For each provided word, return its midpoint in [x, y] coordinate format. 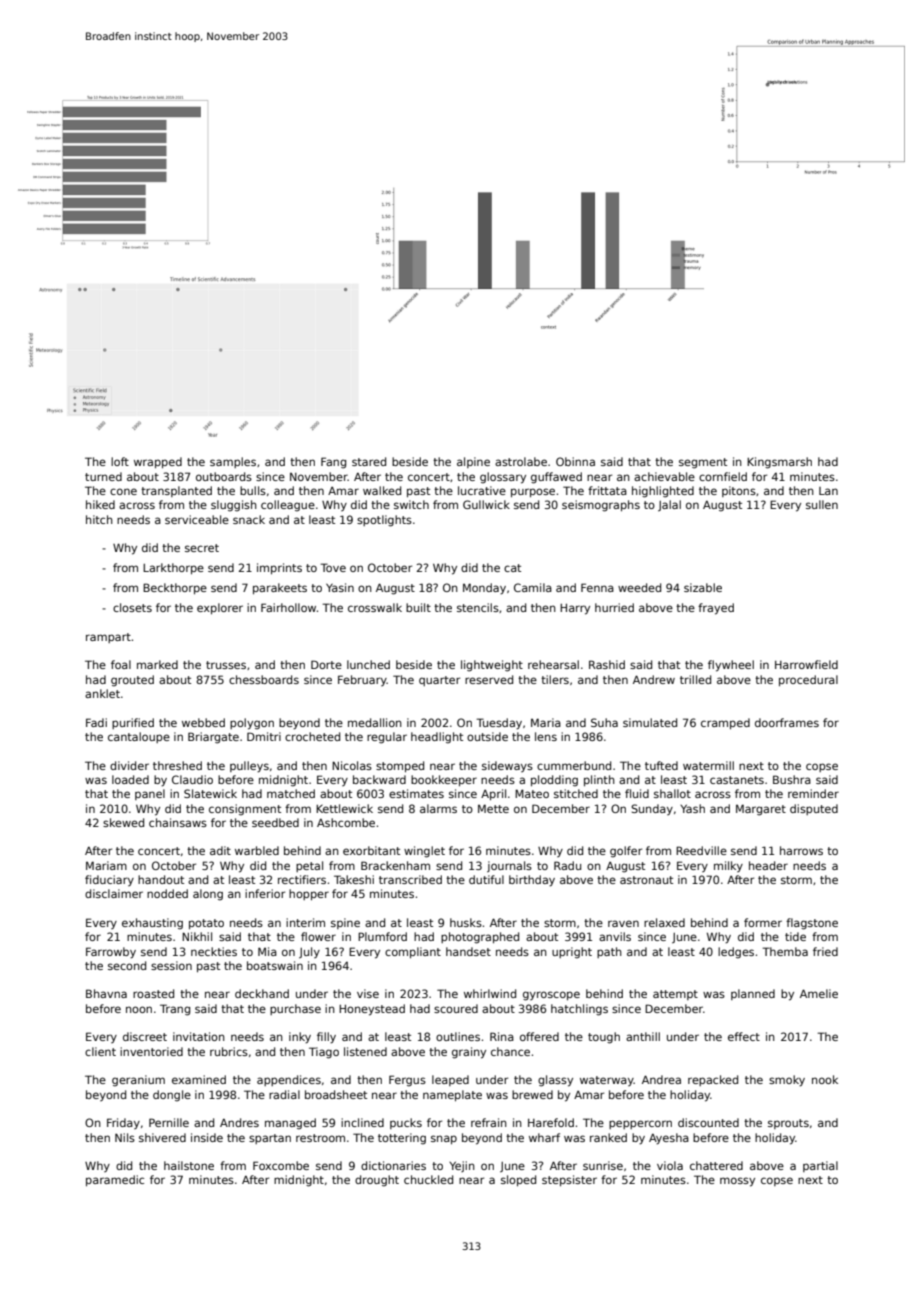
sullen [822, 504]
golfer [626, 852]
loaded [130, 779]
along [208, 895]
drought [377, 1181]
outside [487, 736]
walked [382, 490]
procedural [808, 680]
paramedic [115, 1180]
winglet [424, 852]
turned [103, 476]
